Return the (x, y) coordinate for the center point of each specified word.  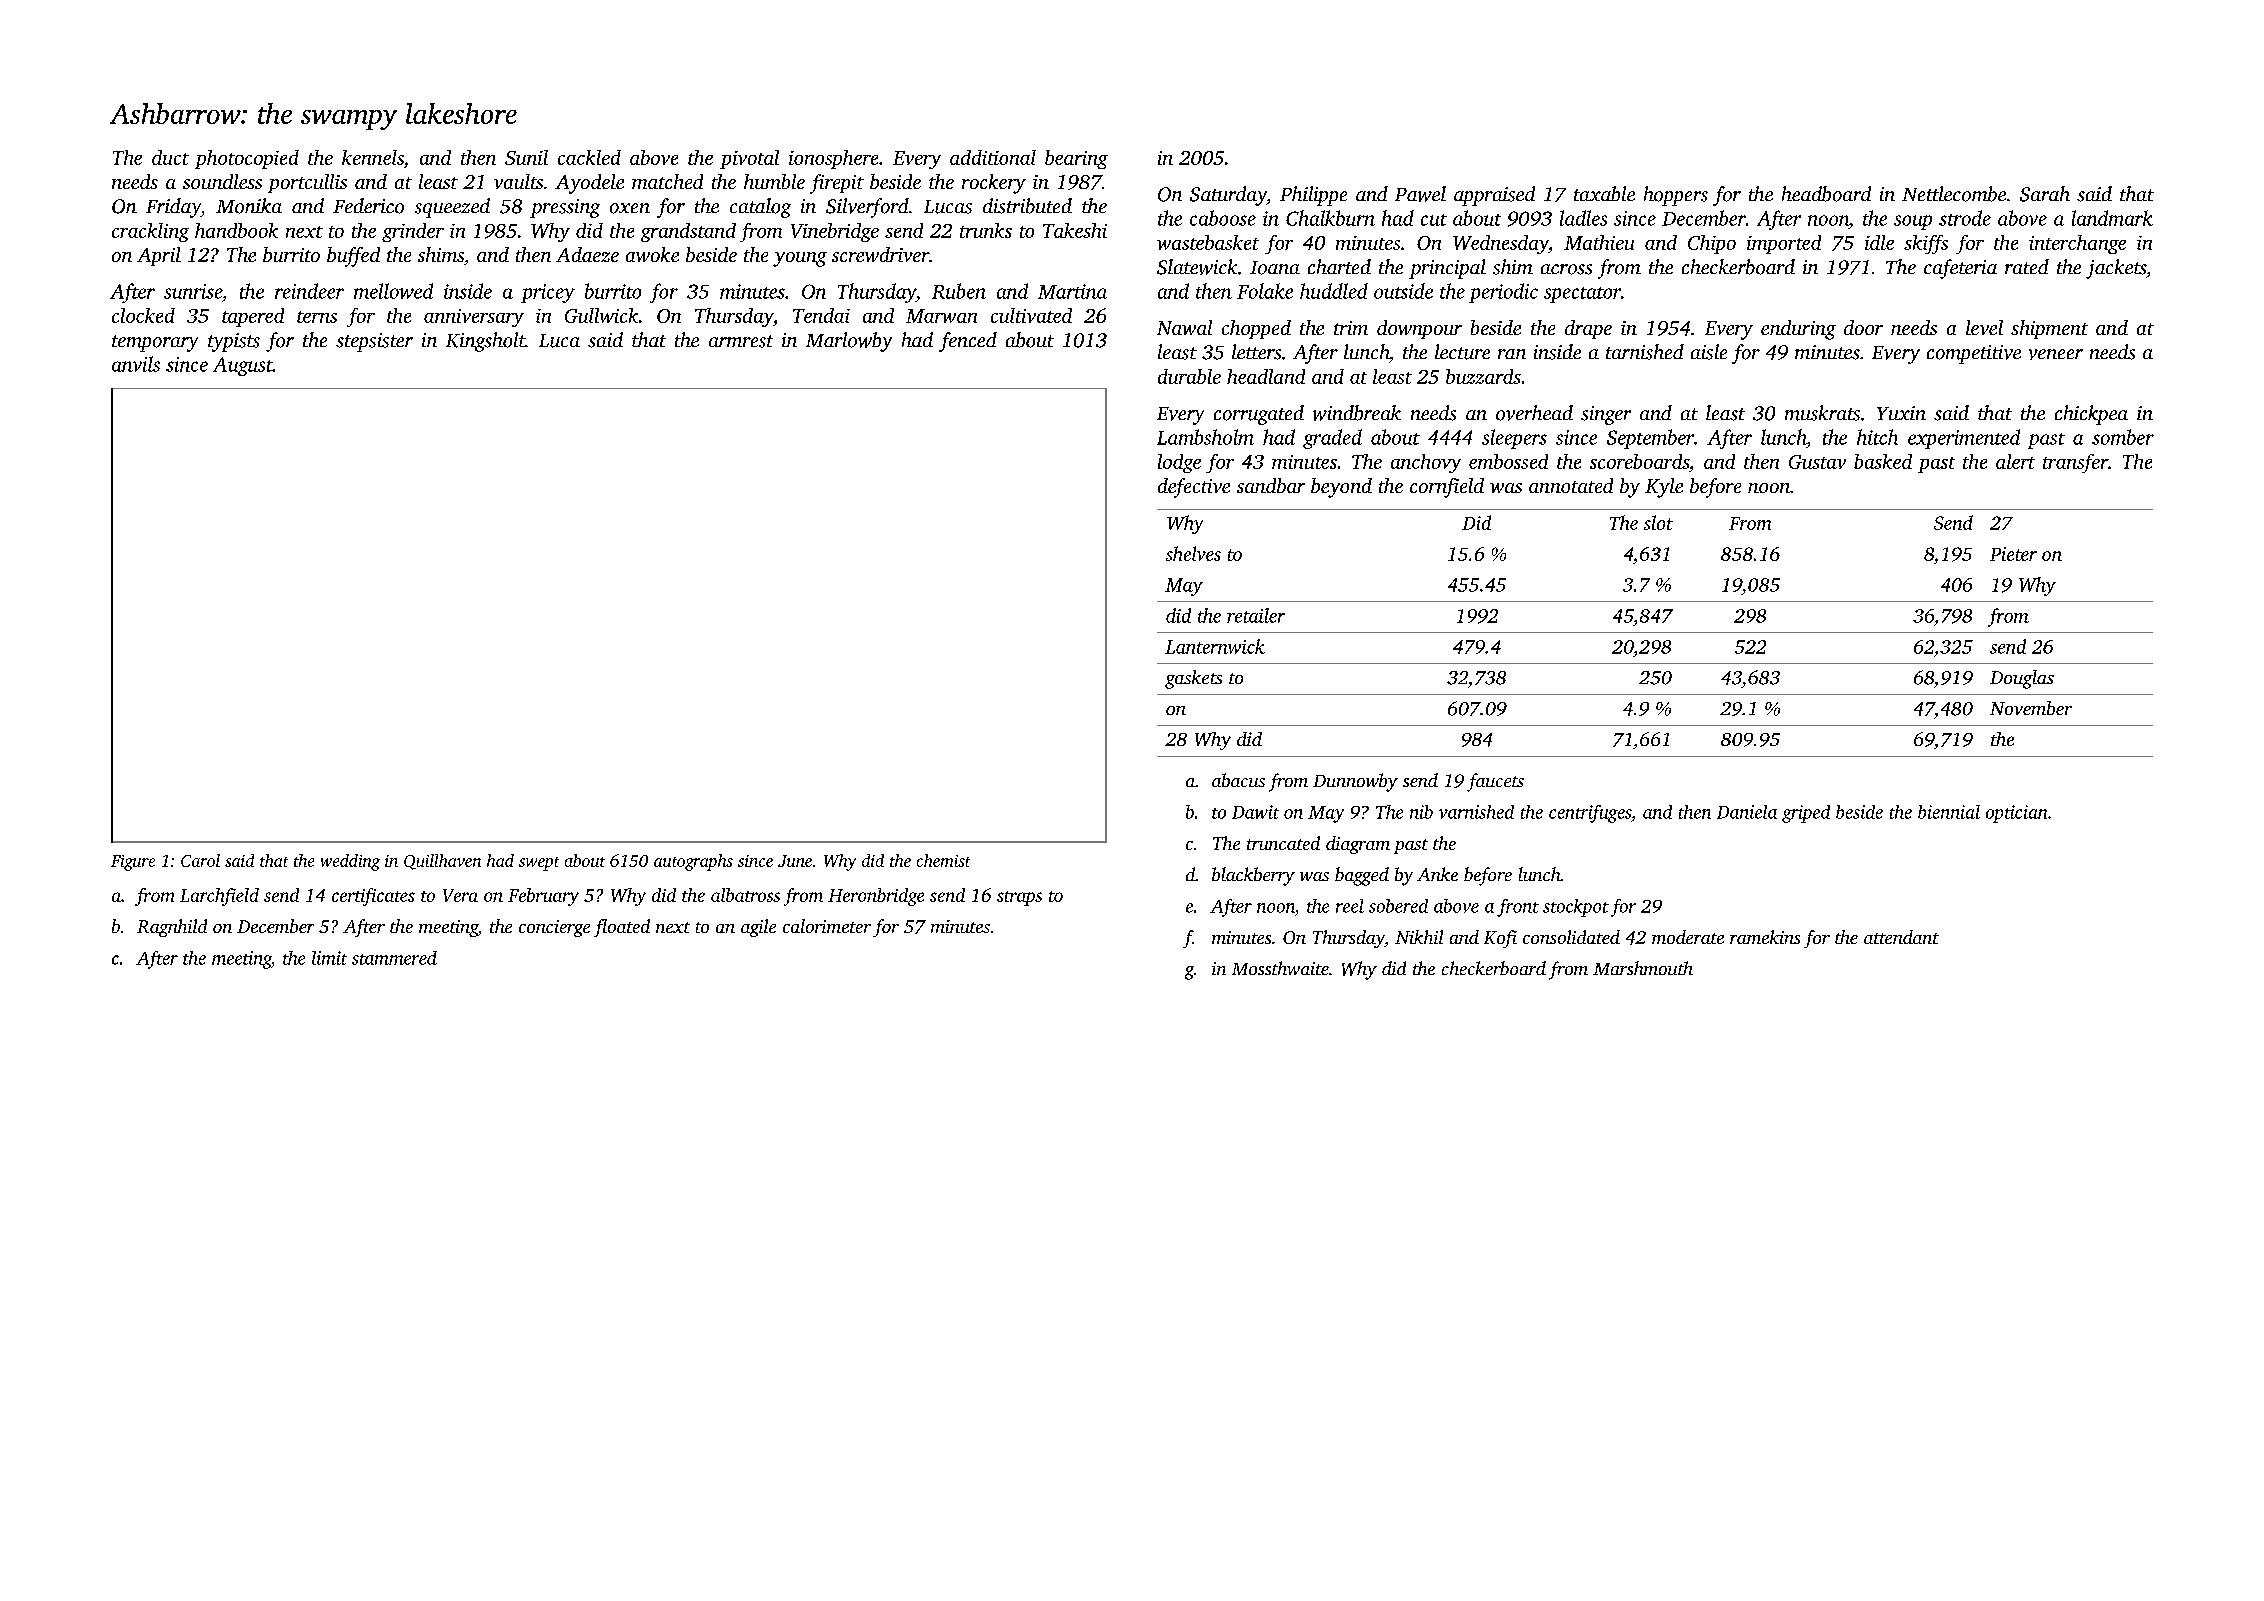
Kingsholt (485, 342)
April (159, 256)
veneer (2056, 354)
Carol (200, 860)
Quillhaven (442, 862)
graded (1332, 439)
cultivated (1031, 315)
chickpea (2091, 415)
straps (1019, 898)
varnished (1476, 812)
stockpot (1576, 908)
